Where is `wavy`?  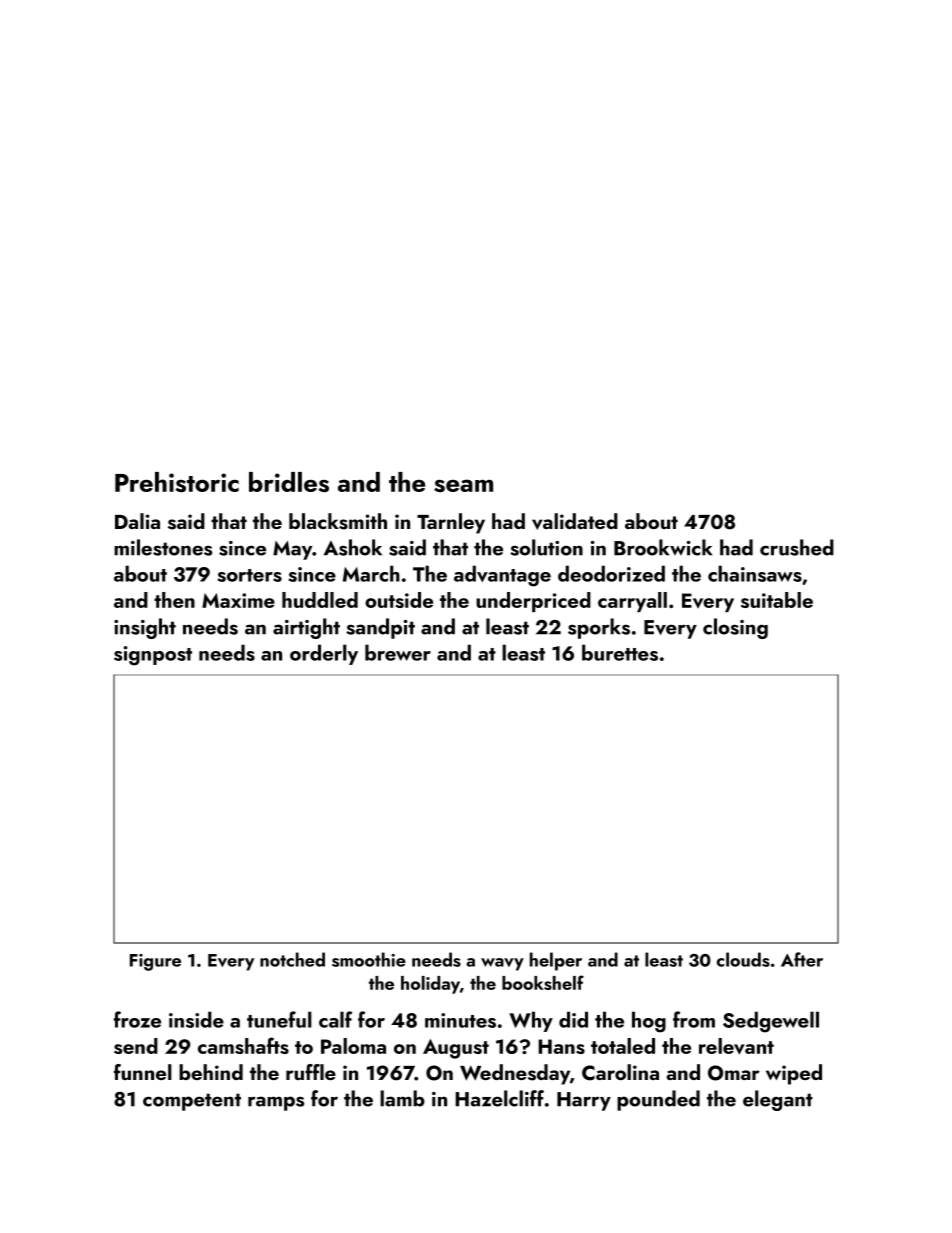 wavy is located at coordinates (502, 964).
